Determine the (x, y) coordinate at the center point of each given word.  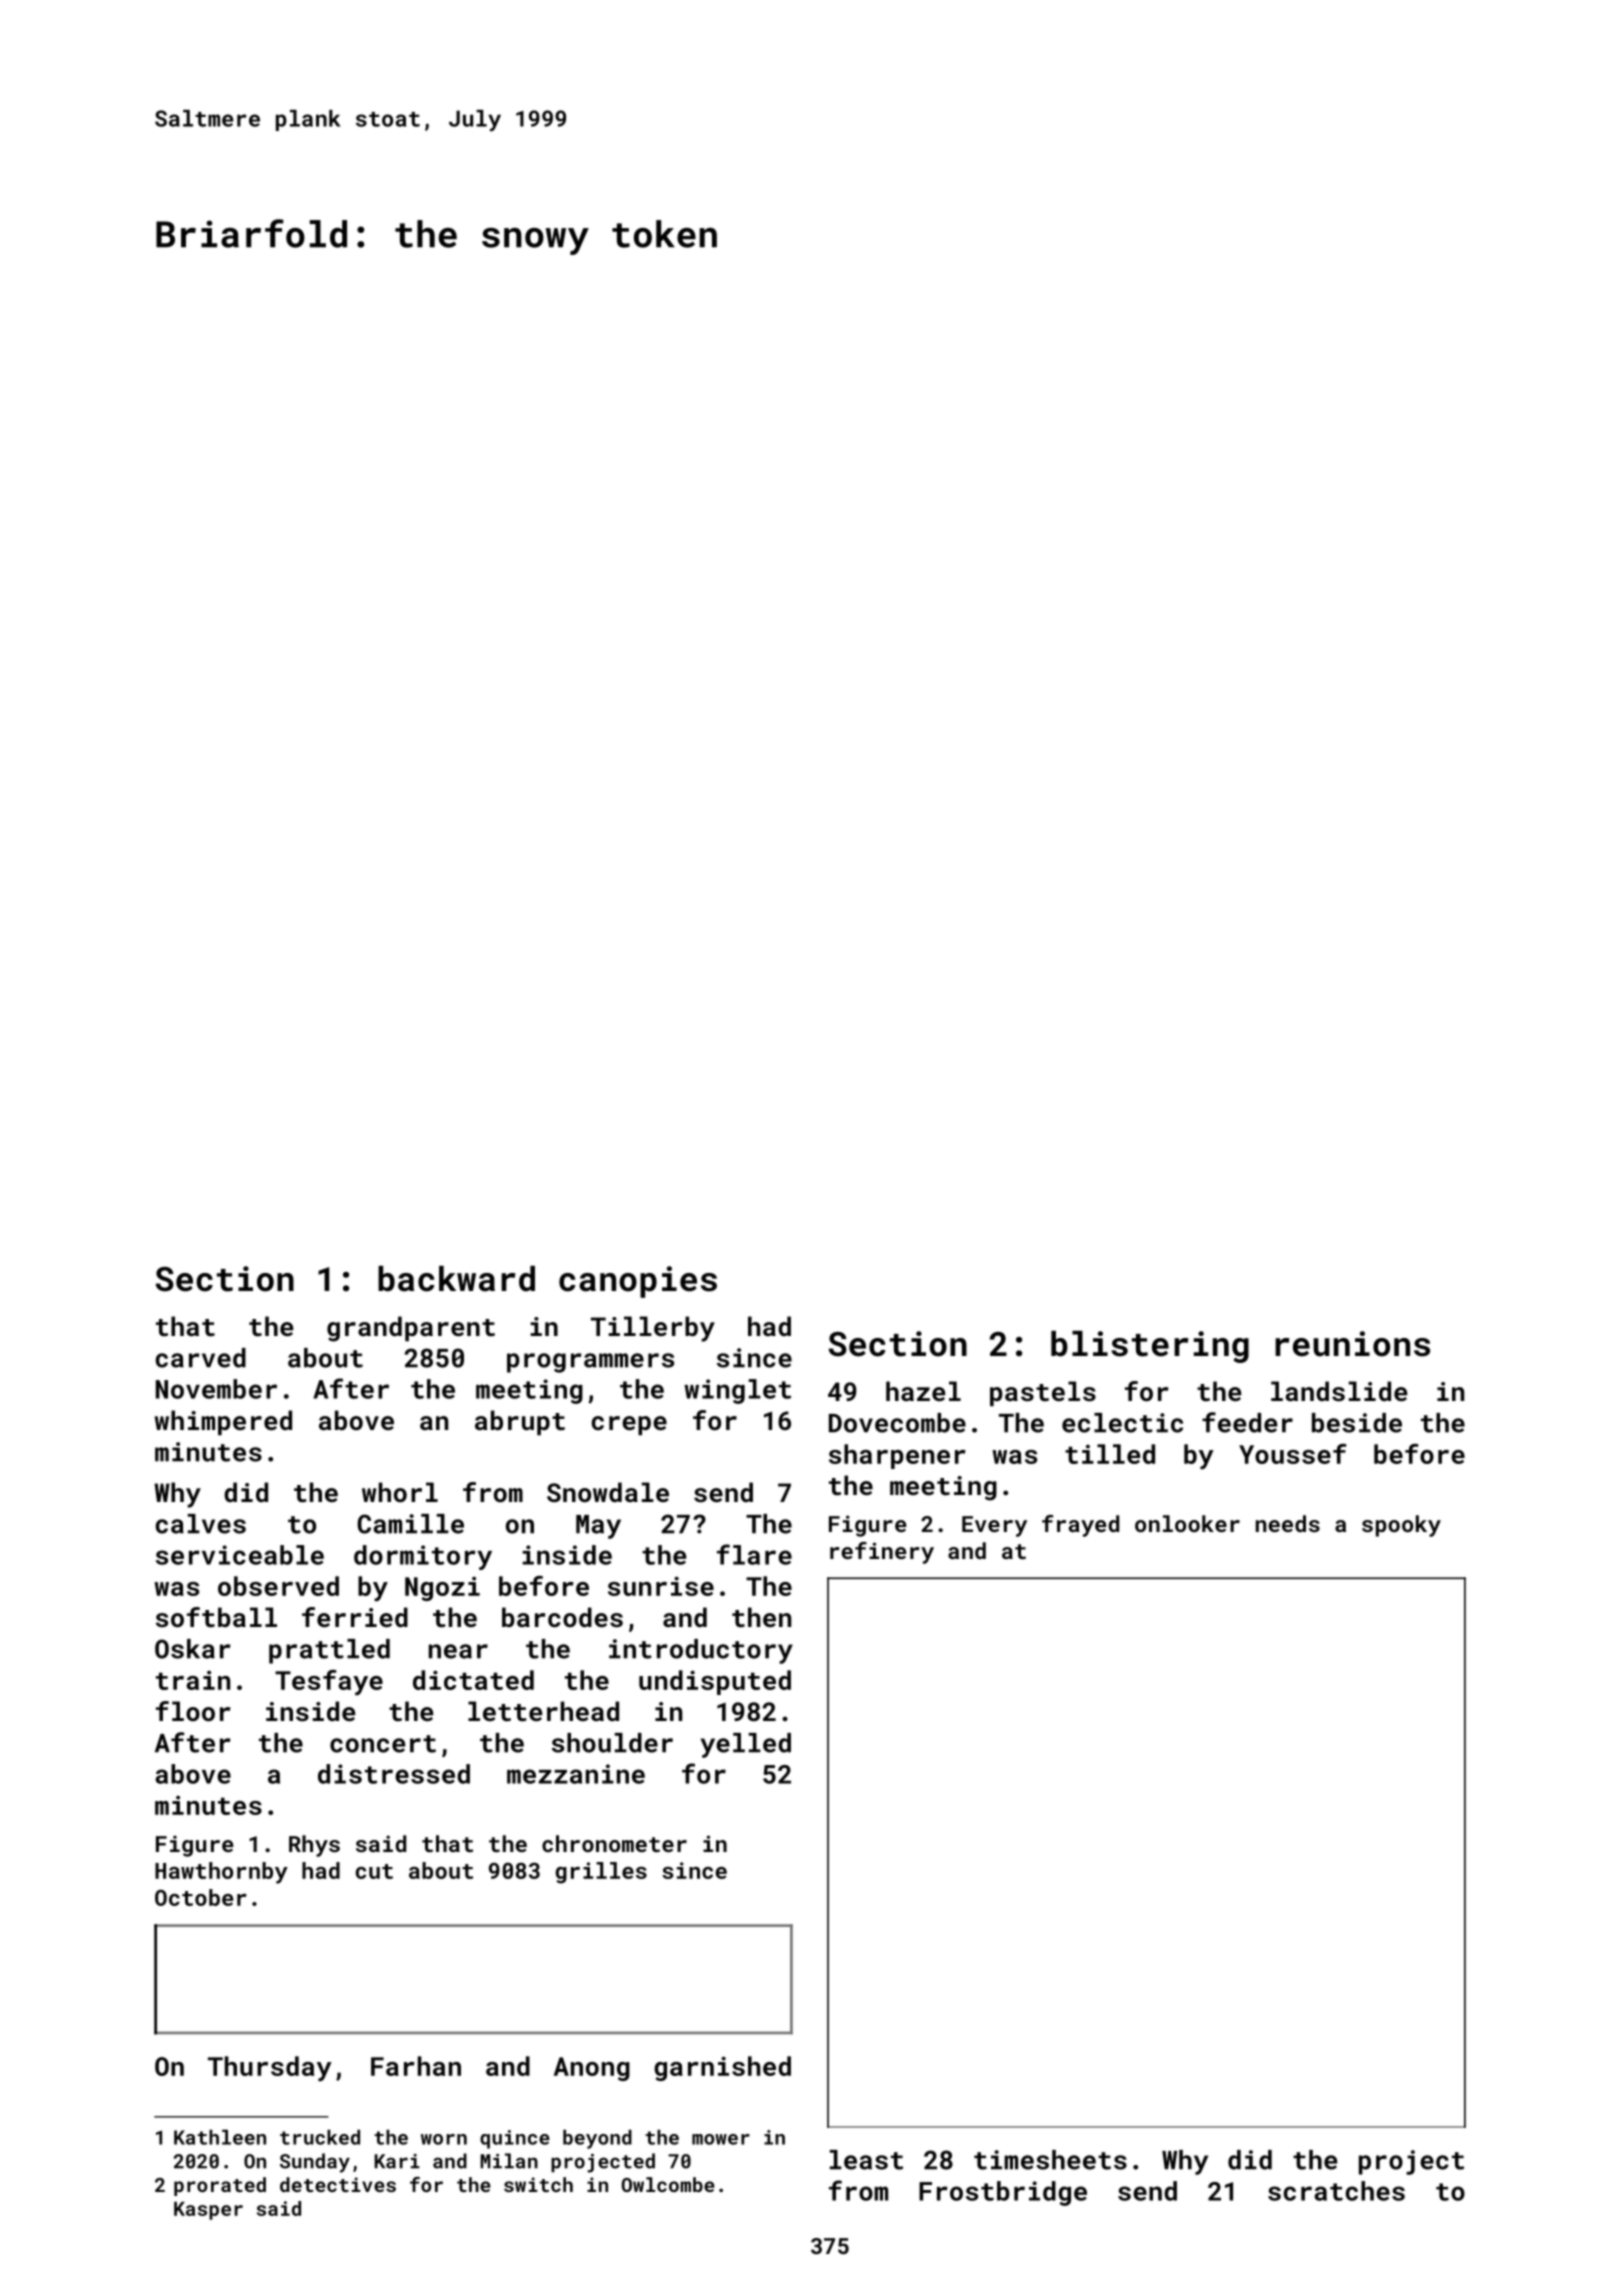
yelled (746, 1745)
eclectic (1122, 1423)
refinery (882, 1553)
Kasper (208, 2211)
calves (200, 1524)
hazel (923, 1391)
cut (374, 1871)
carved (200, 1358)
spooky (1401, 1526)
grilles (601, 1873)
